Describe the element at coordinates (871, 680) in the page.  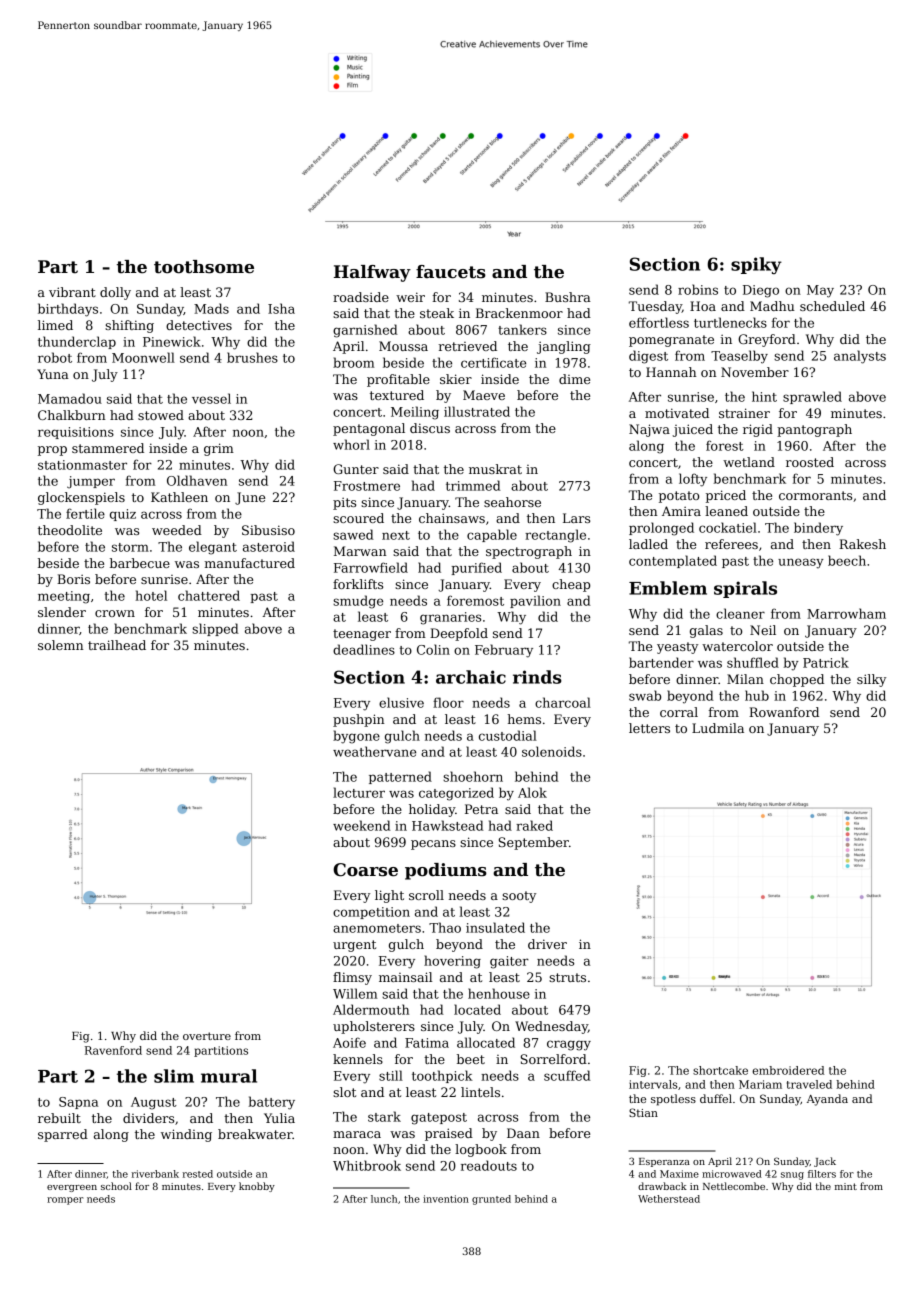
I see `silky` at that location.
